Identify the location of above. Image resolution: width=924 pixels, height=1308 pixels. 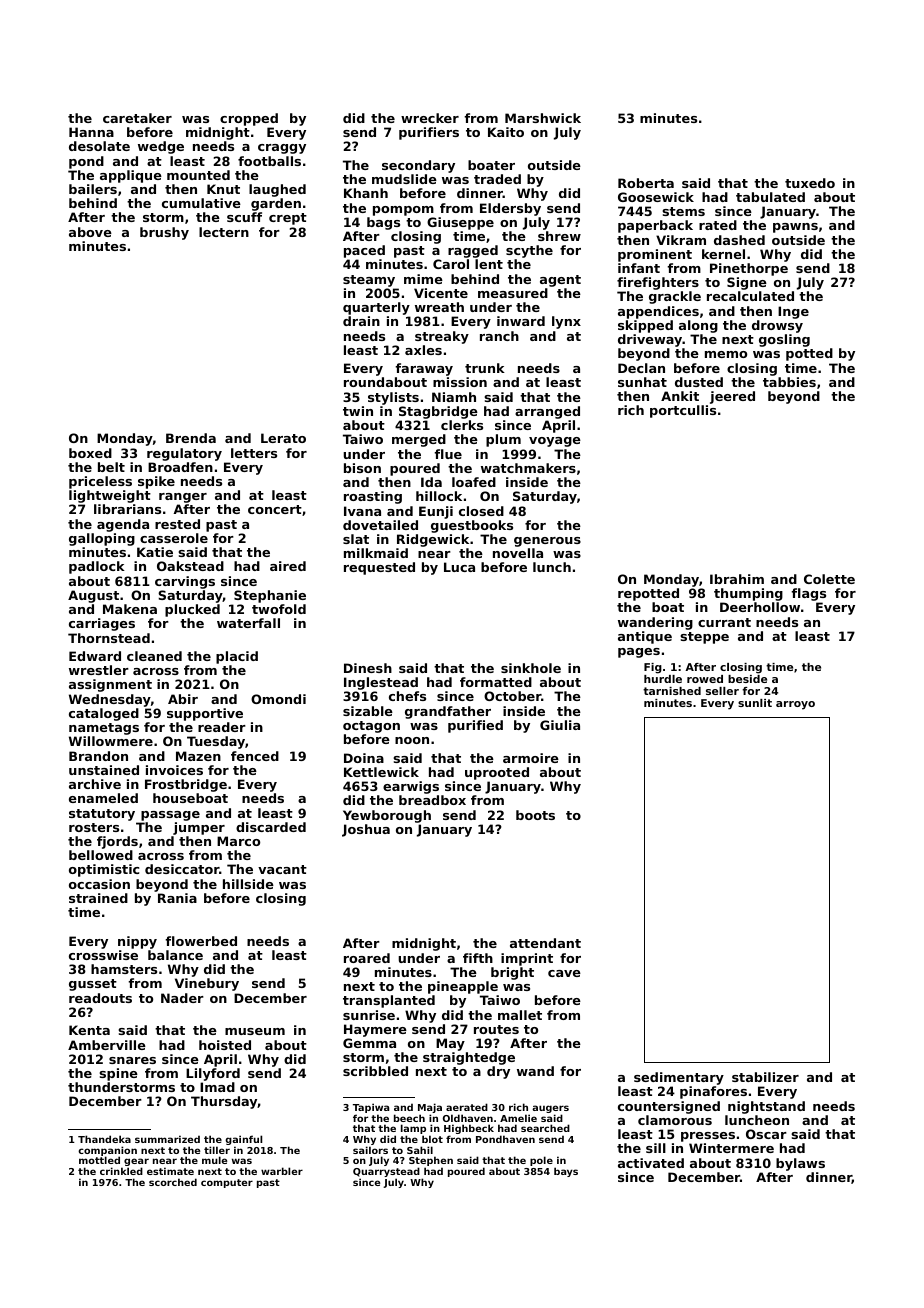
(90, 232).
